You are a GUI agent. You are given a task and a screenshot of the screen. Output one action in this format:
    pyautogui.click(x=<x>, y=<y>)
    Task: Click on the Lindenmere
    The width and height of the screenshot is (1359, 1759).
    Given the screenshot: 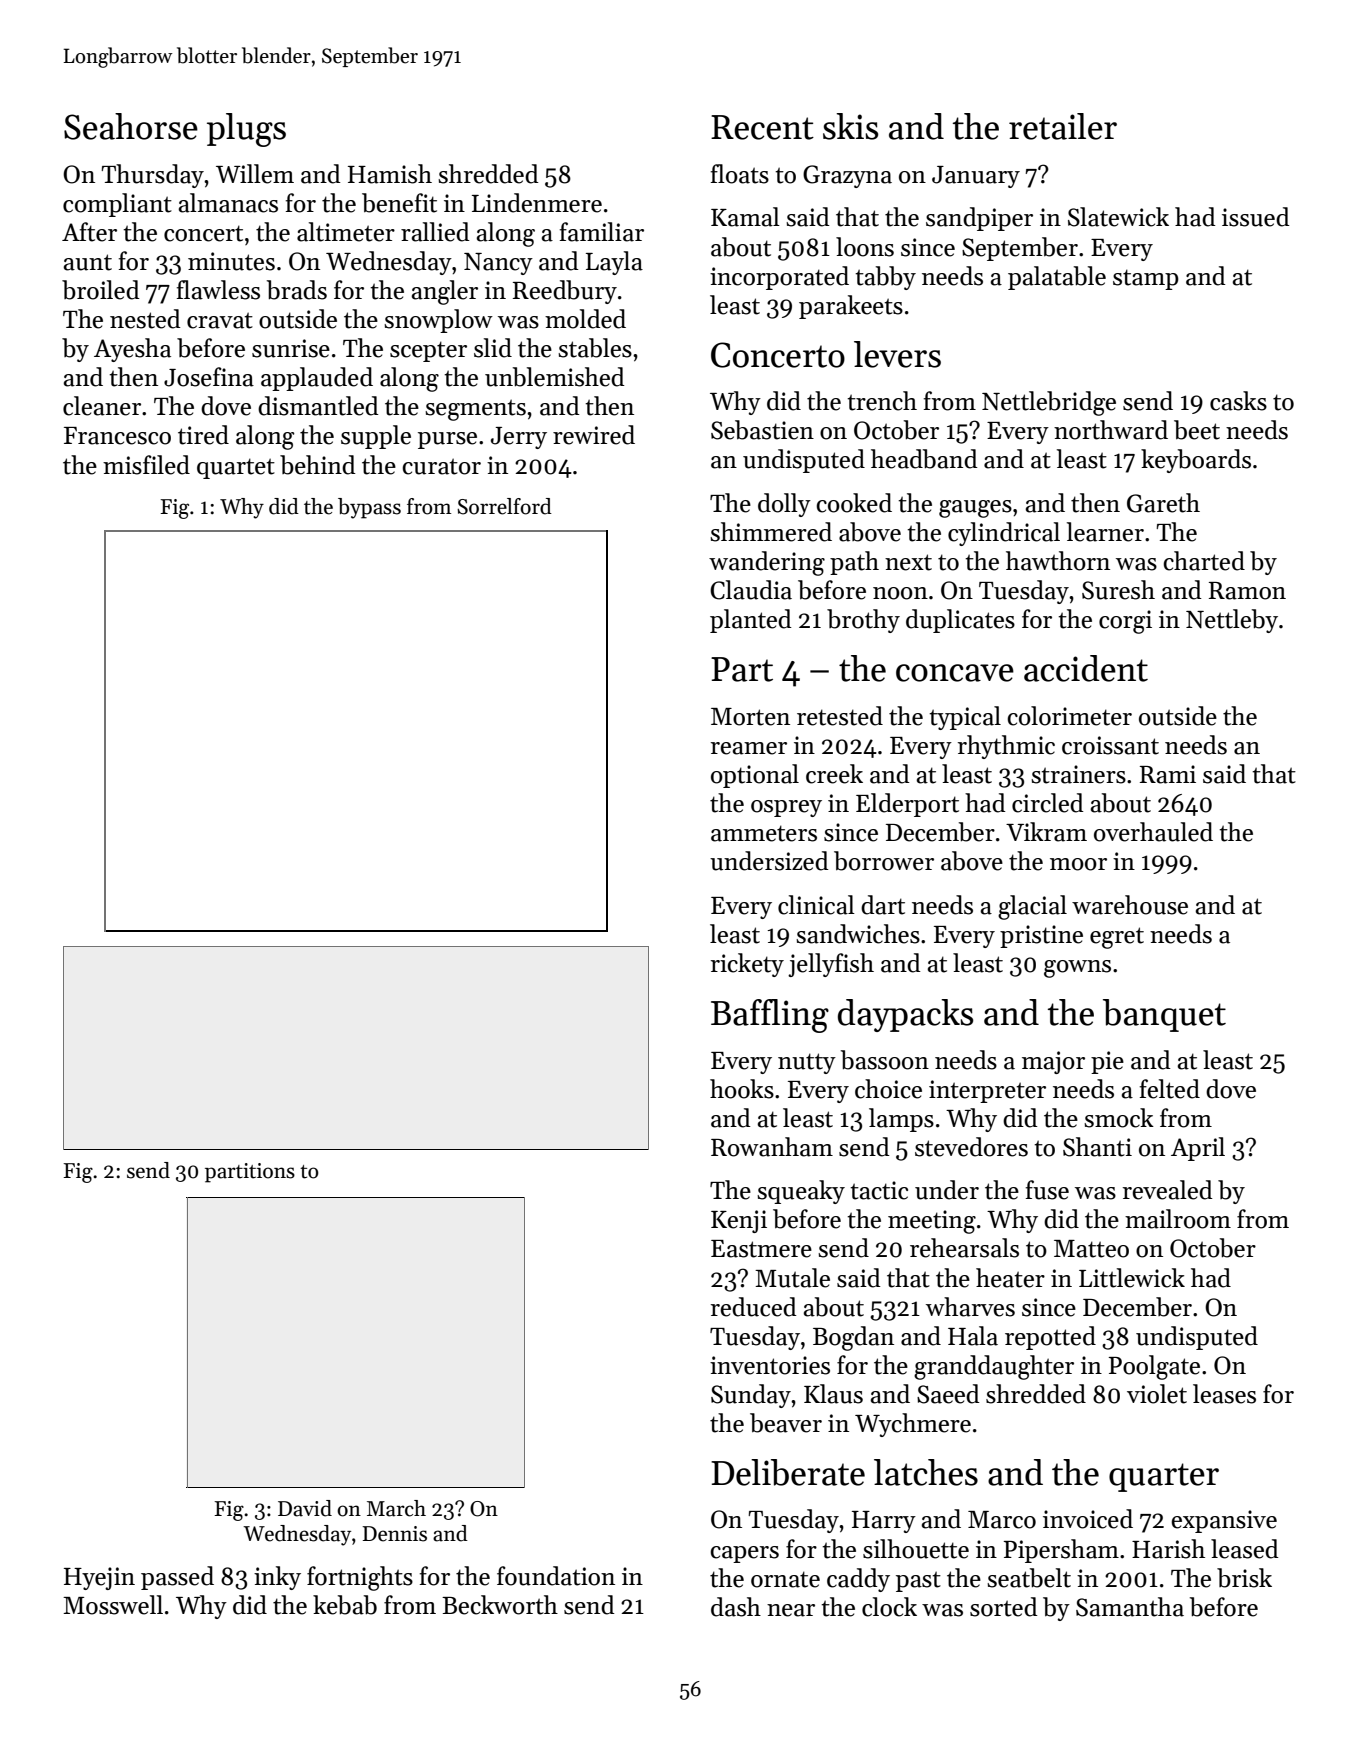 What is the action you would take?
    pyautogui.click(x=537, y=203)
